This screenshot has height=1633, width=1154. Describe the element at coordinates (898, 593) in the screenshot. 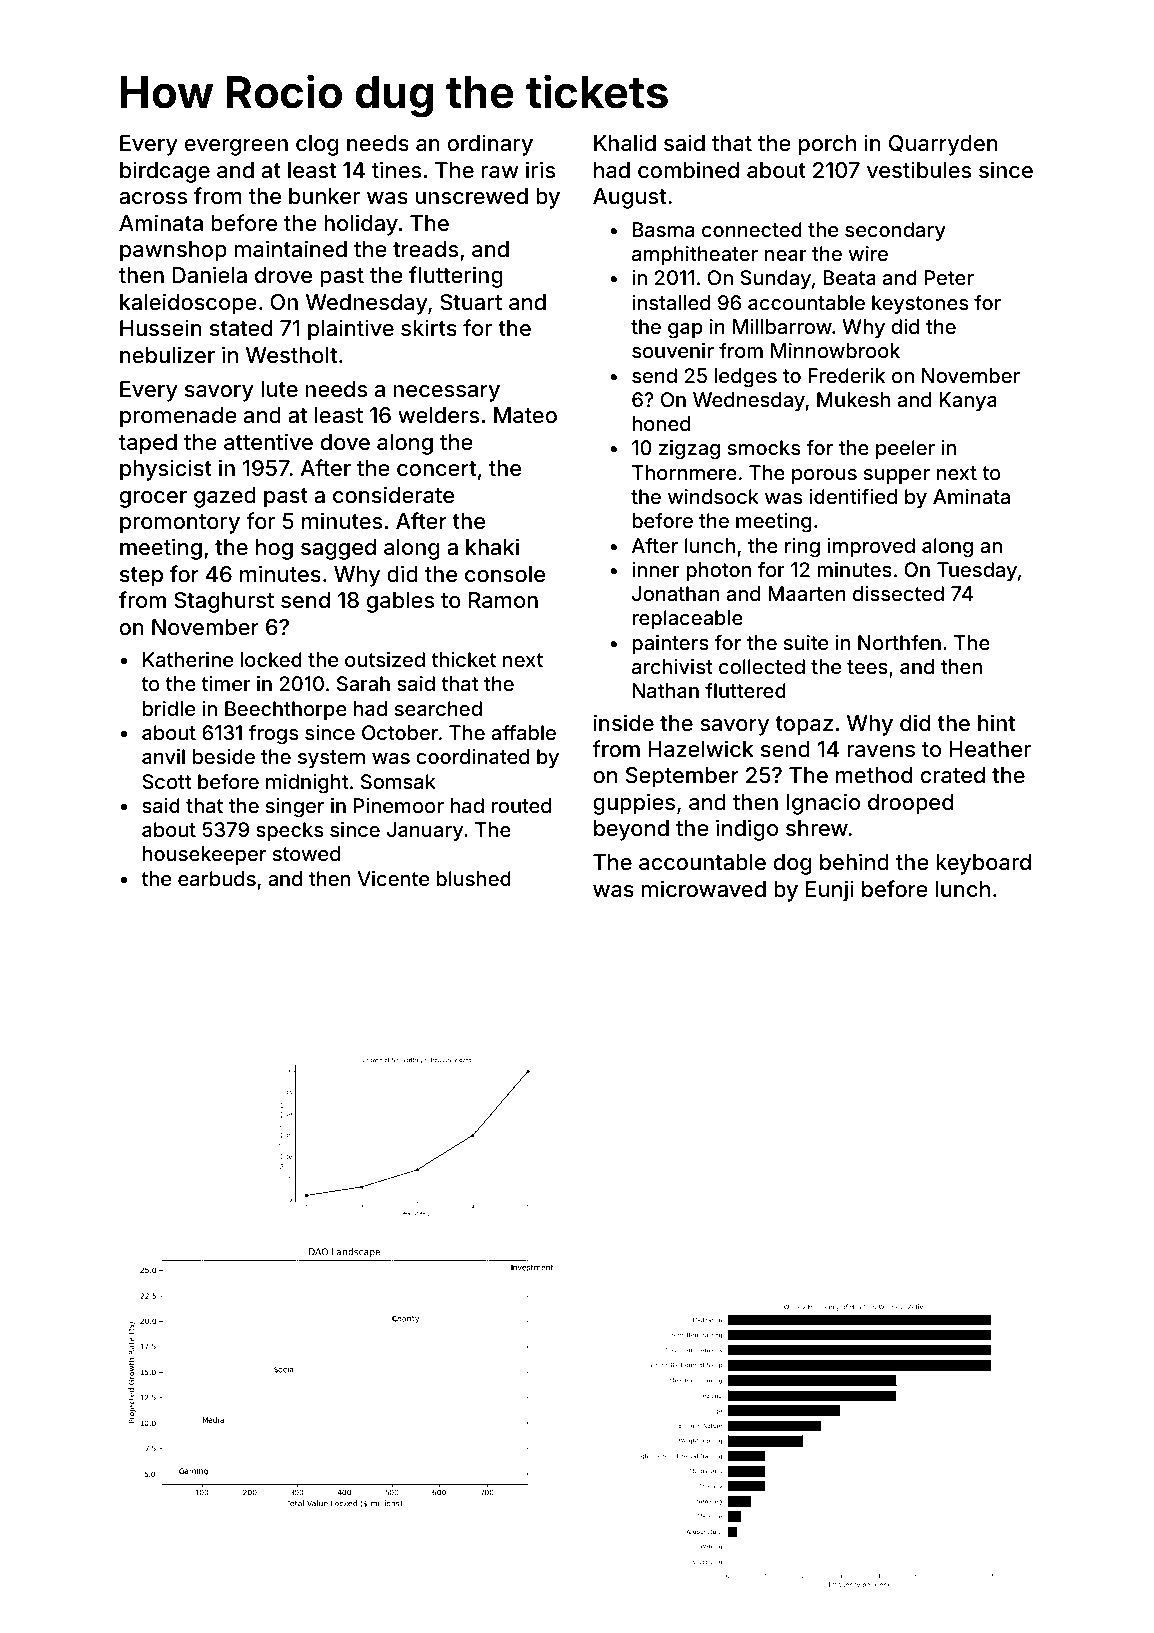

I see `dissected` at that location.
